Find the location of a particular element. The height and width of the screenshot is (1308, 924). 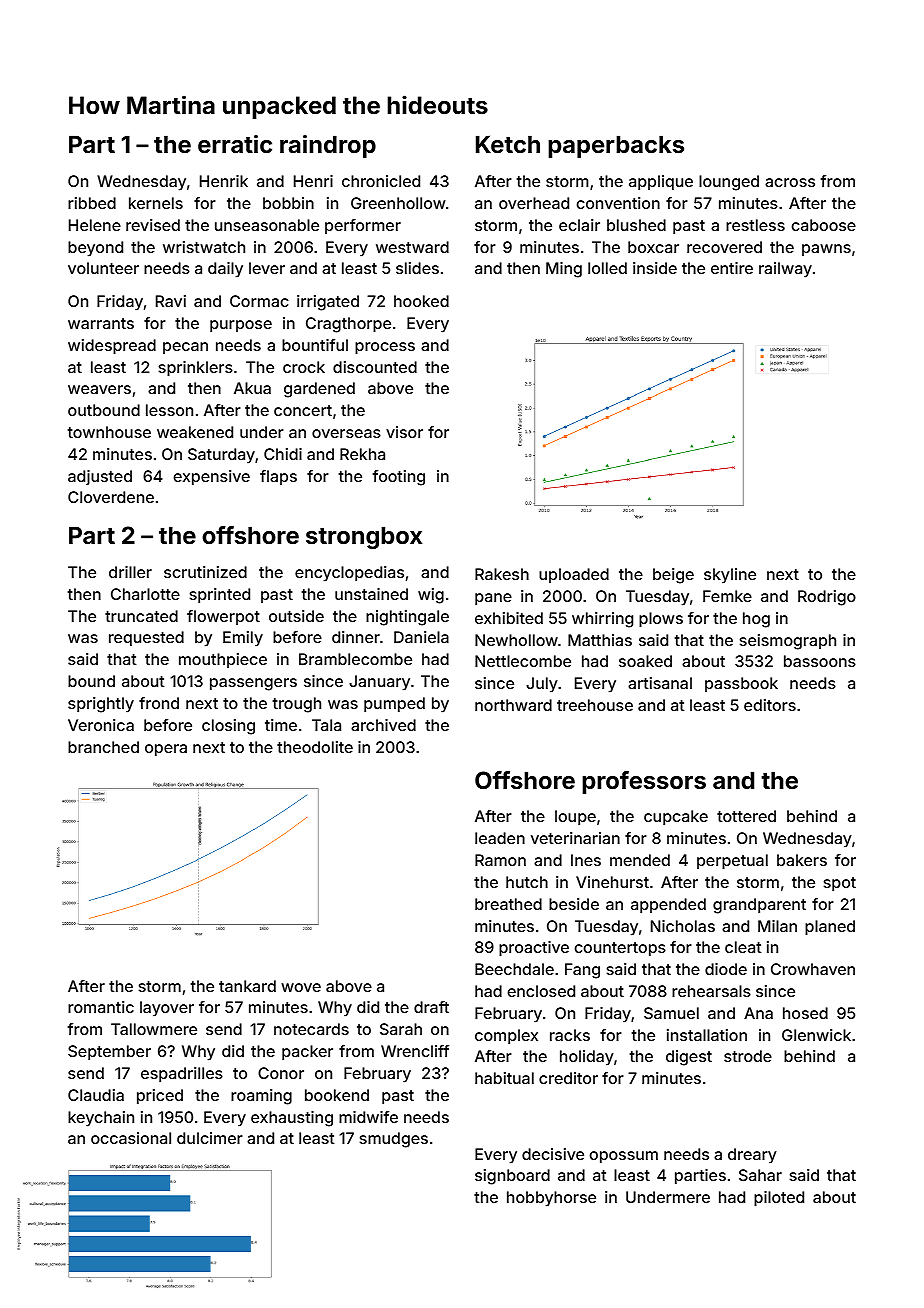

racks is located at coordinates (570, 1035).
